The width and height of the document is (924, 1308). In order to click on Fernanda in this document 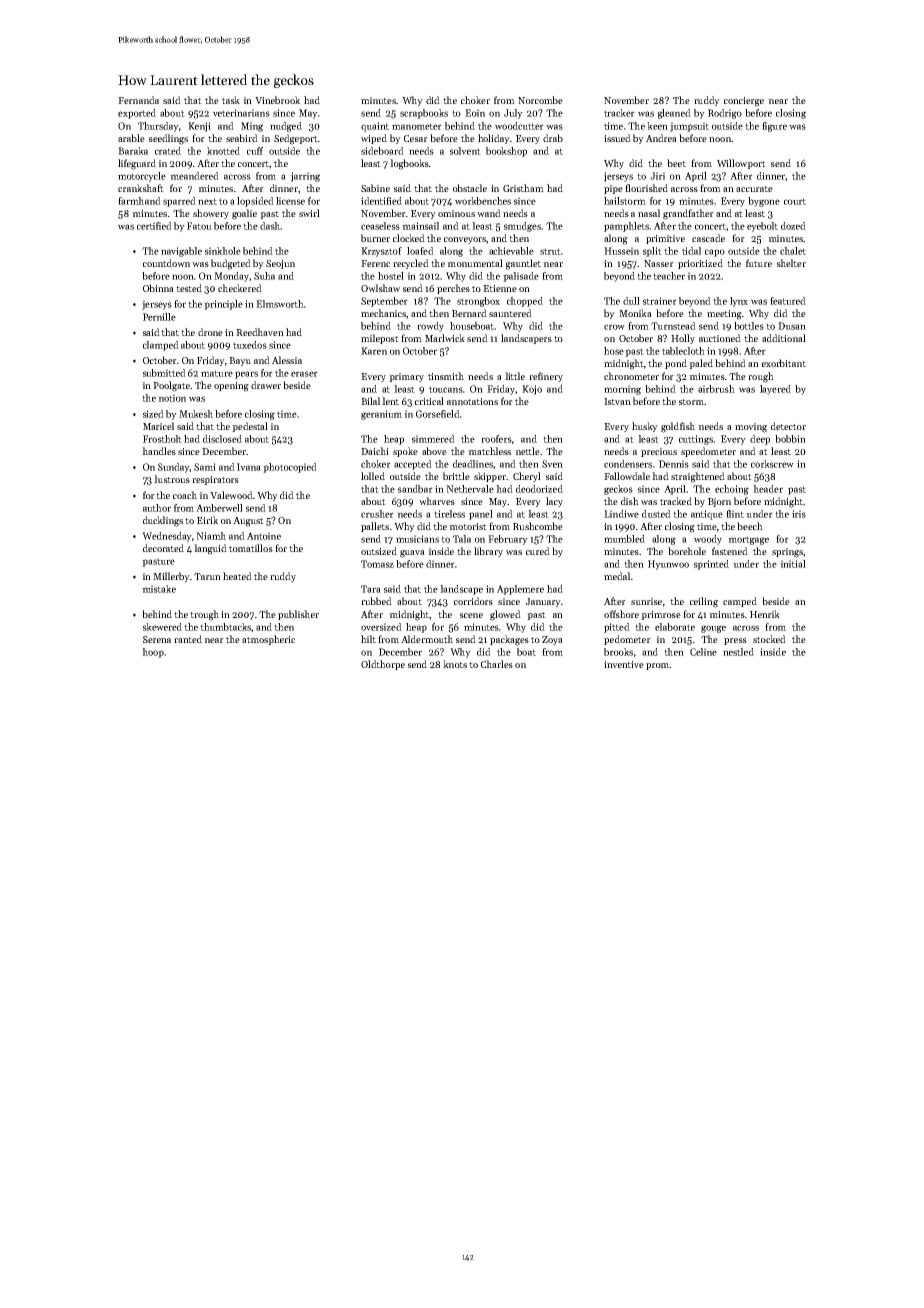, I will do `click(138, 100)`.
